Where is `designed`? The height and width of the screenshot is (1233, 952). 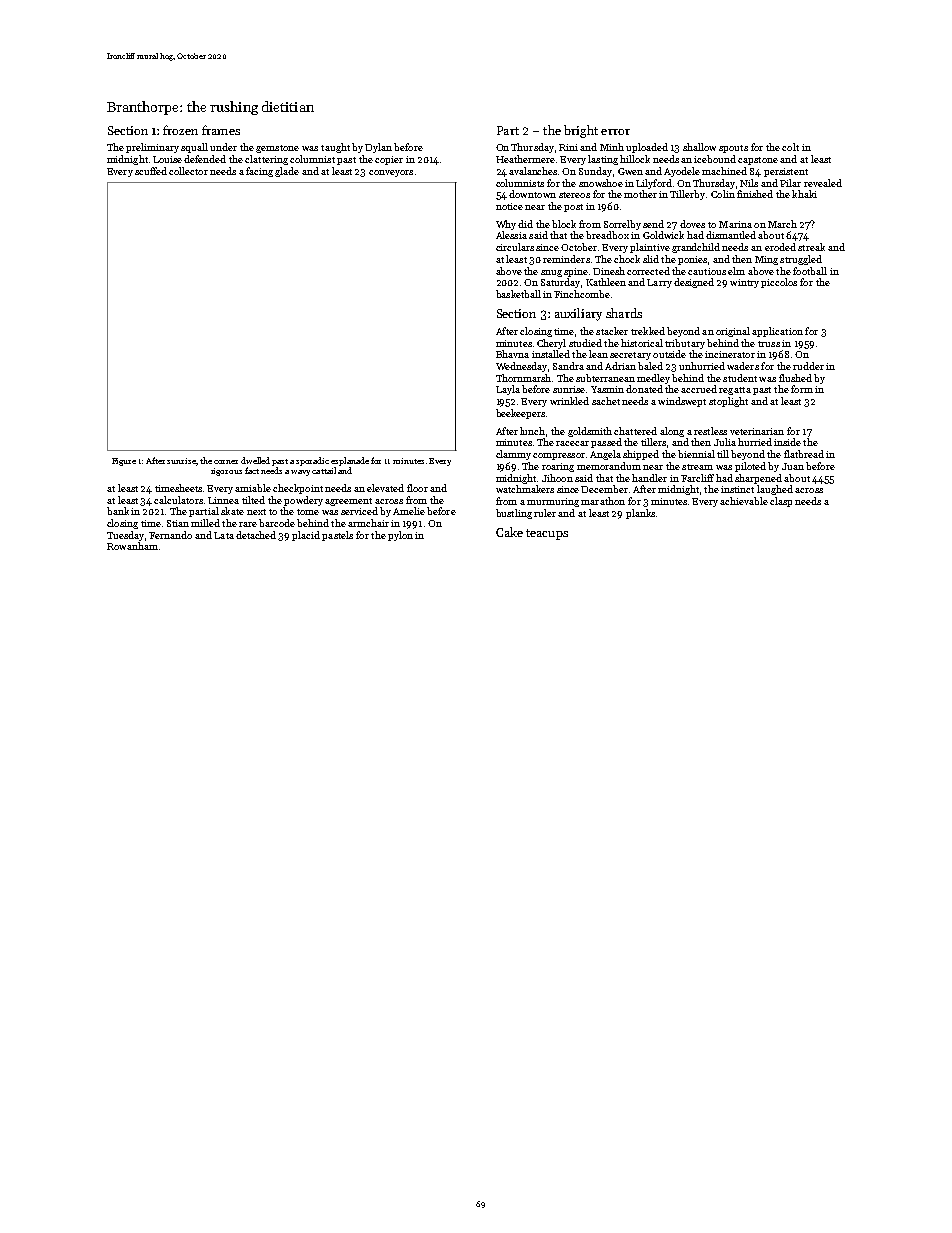 designed is located at coordinates (694, 283).
